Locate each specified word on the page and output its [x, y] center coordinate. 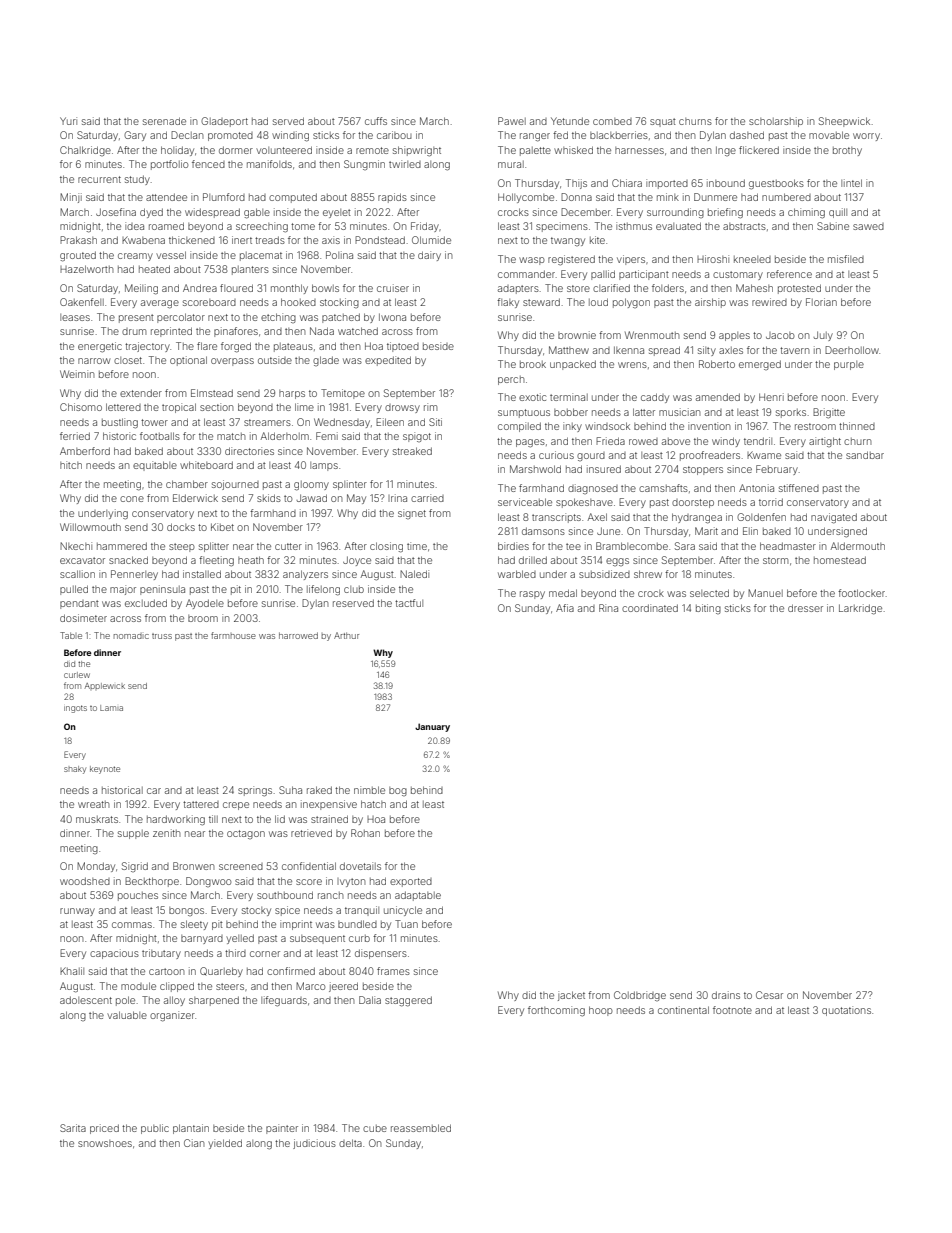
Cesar [769, 995]
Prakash [78, 240]
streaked [412, 451]
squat [663, 122]
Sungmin [364, 165]
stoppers [703, 470]
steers [230, 986]
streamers [267, 422]
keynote [105, 770]
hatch [373, 804]
